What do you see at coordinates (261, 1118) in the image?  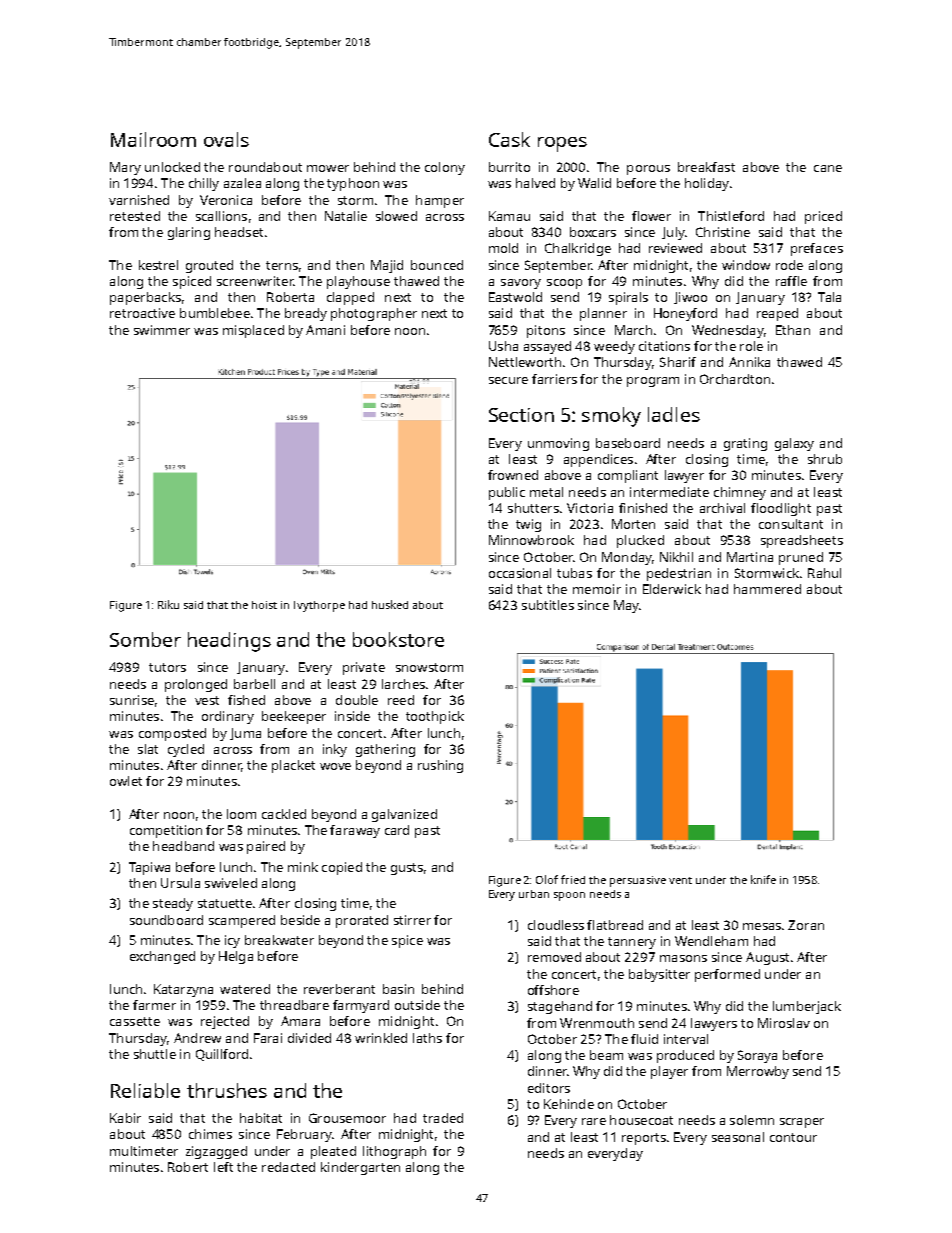 I see `habitat` at bounding box center [261, 1118].
